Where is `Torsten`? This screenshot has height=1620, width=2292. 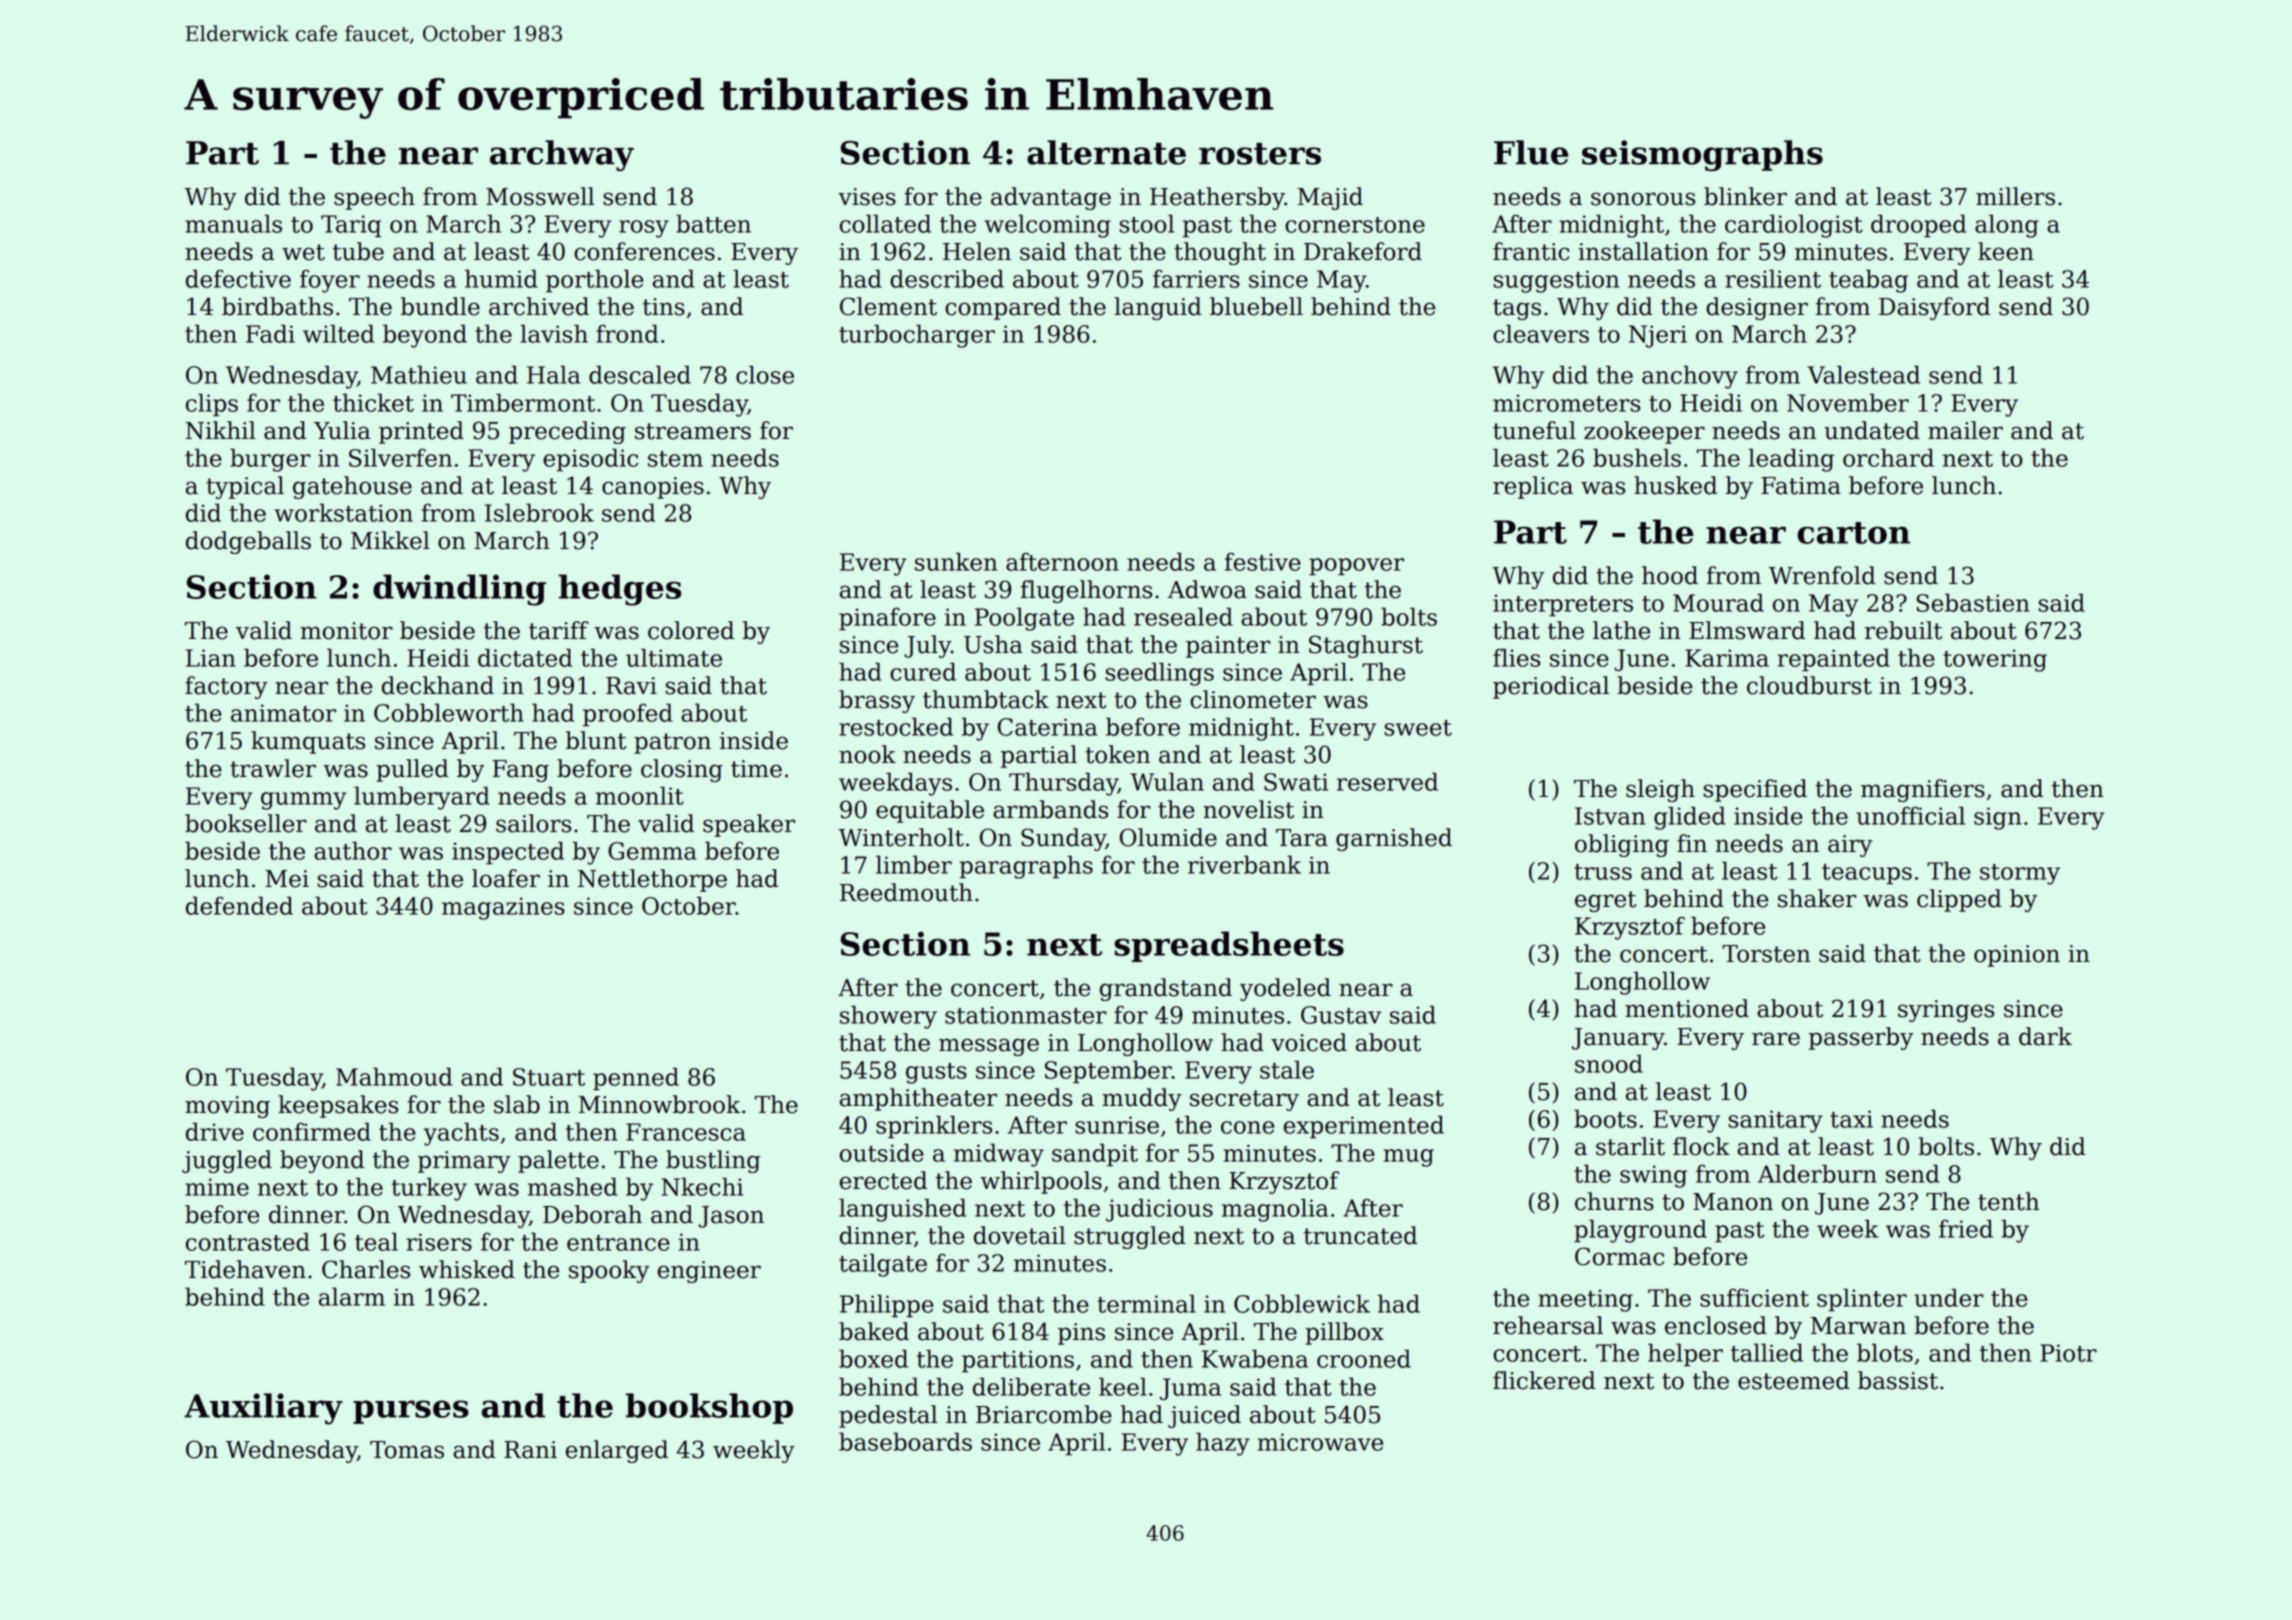
Torsten is located at coordinates (1766, 954).
